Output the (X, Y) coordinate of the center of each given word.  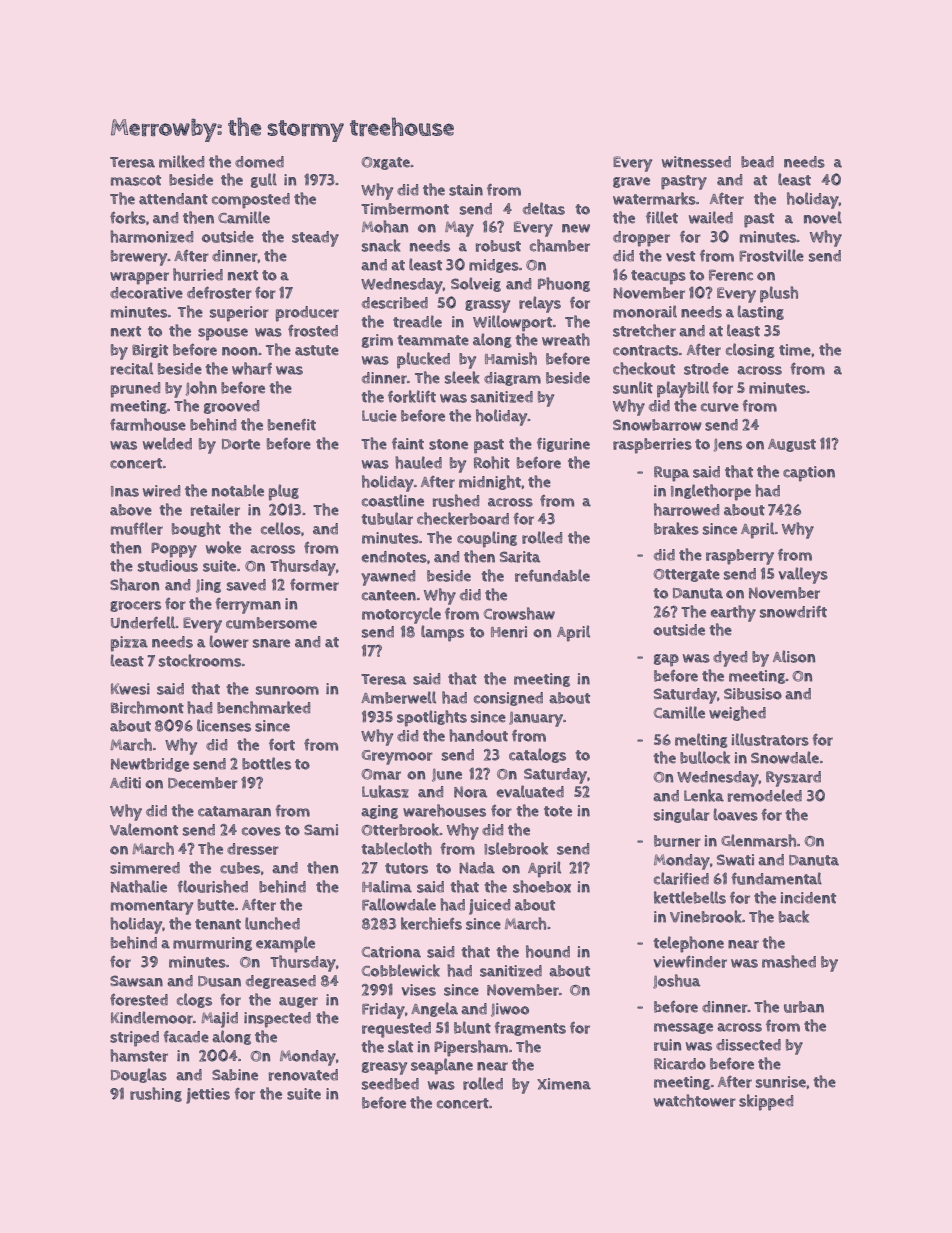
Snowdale (785, 757)
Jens (727, 445)
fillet (662, 217)
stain (466, 190)
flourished (212, 886)
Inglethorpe (711, 492)
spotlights (432, 718)
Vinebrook (706, 916)
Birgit (150, 351)
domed (259, 162)
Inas (125, 491)
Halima (387, 886)
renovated (303, 1075)
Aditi (125, 783)
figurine (563, 445)
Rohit (492, 462)
